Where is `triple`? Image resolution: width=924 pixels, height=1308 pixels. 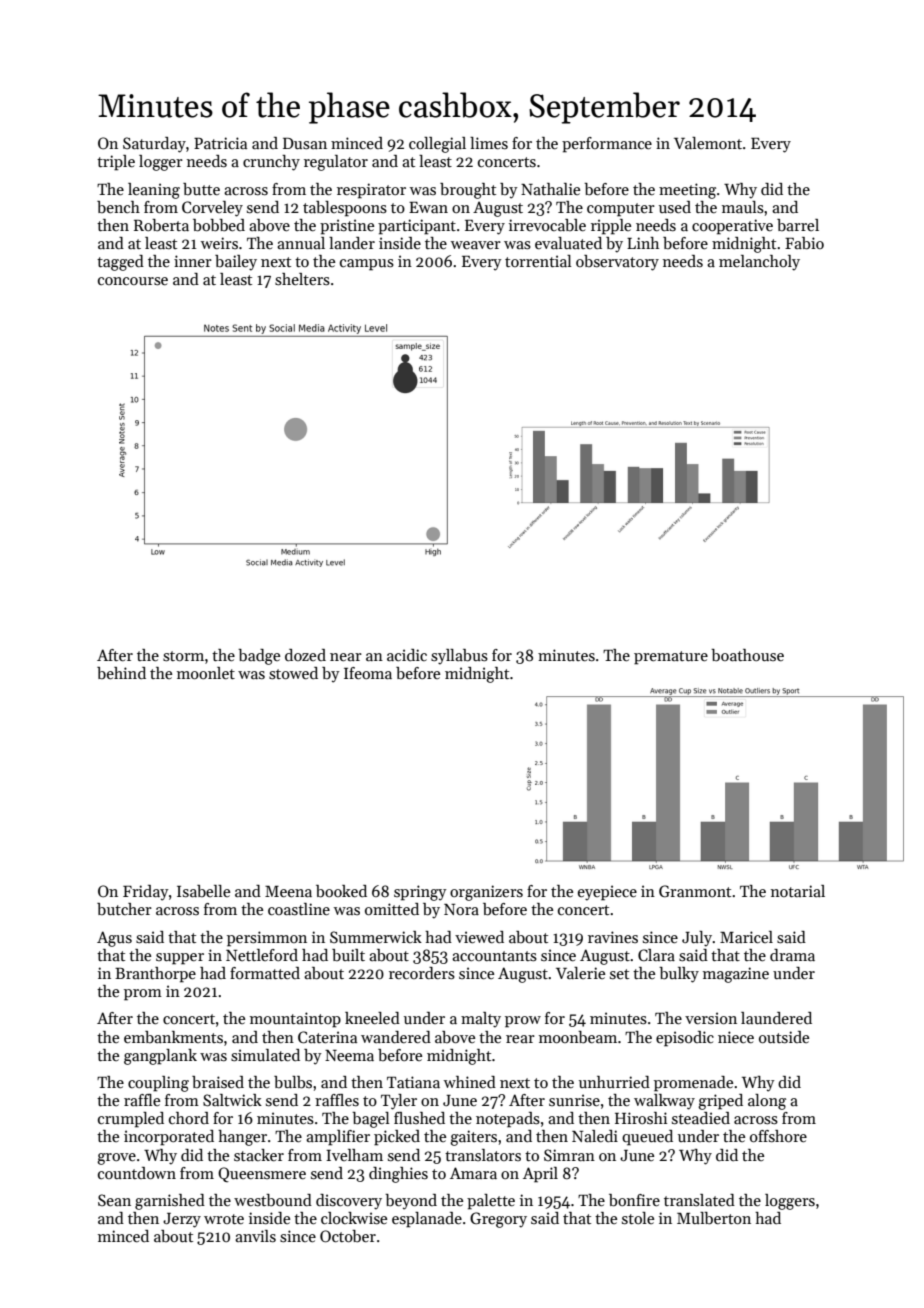 triple is located at coordinates (116, 163).
